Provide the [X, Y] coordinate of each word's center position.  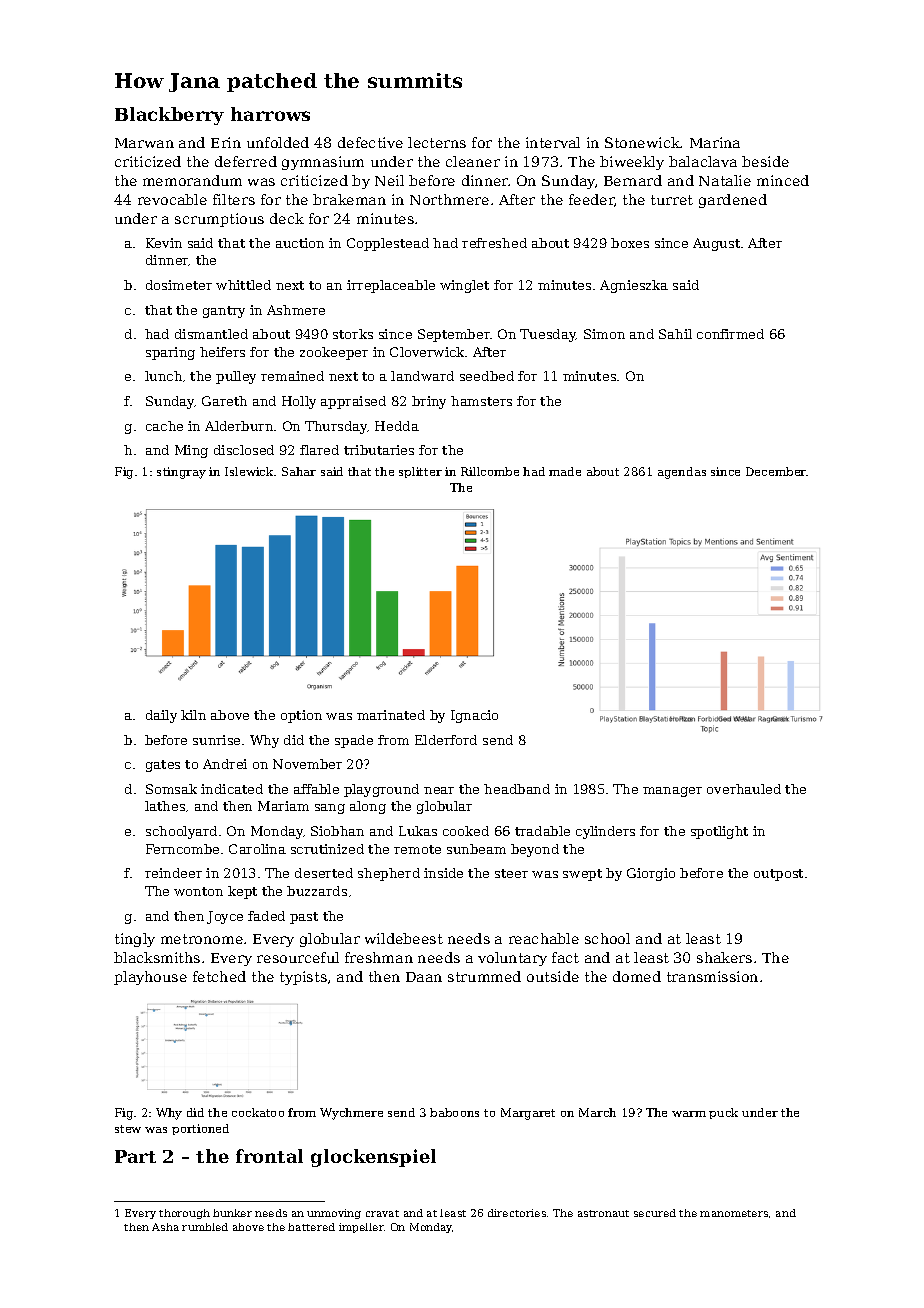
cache [164, 426]
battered [311, 1227]
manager [672, 792]
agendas [682, 473]
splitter [420, 472]
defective [370, 142]
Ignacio [474, 716]
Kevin [164, 243]
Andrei [225, 764]
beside [765, 161]
